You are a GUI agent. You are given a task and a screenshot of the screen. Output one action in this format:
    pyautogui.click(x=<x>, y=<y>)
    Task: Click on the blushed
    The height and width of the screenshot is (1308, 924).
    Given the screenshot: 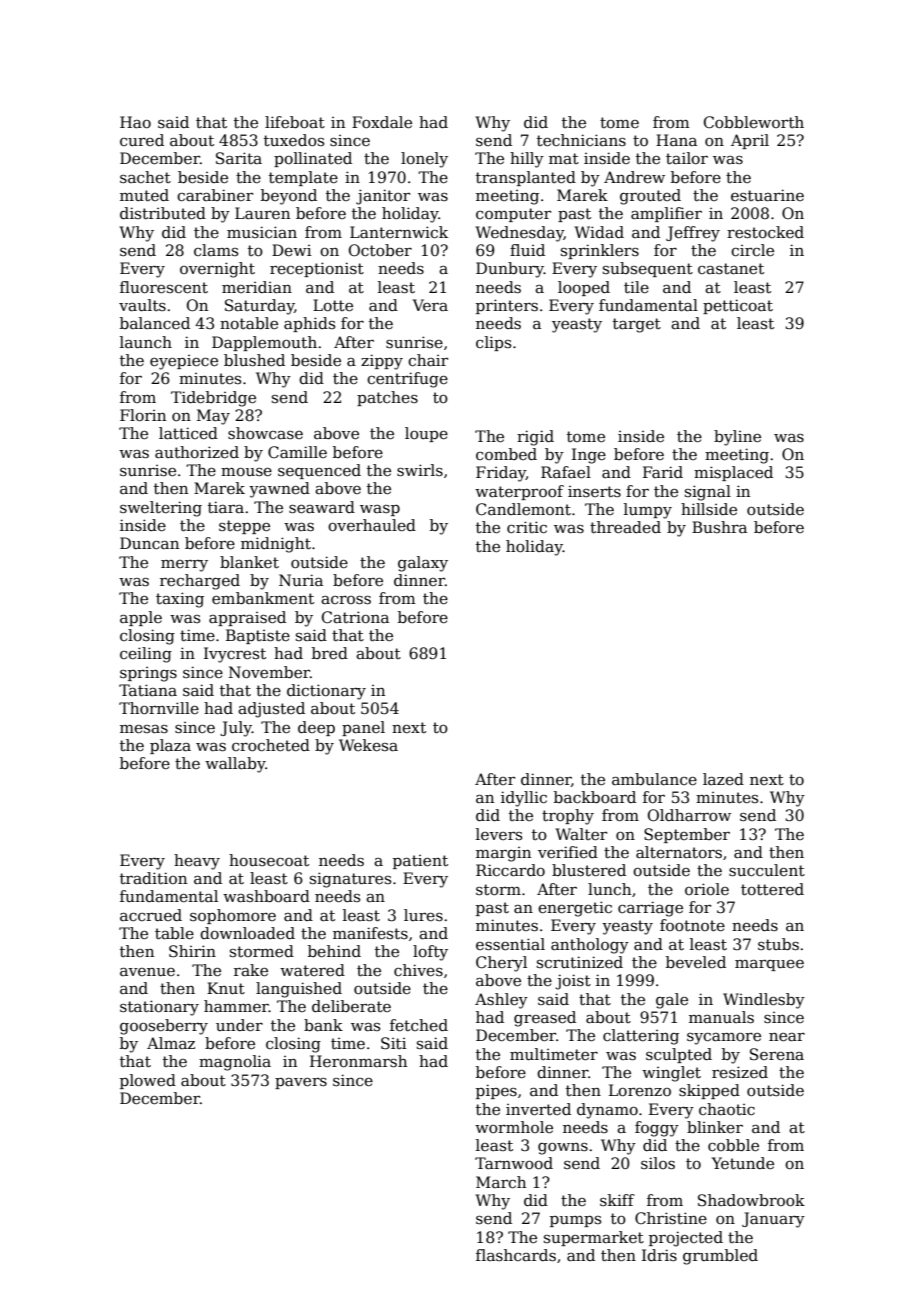 What is the action you would take?
    pyautogui.click(x=254, y=360)
